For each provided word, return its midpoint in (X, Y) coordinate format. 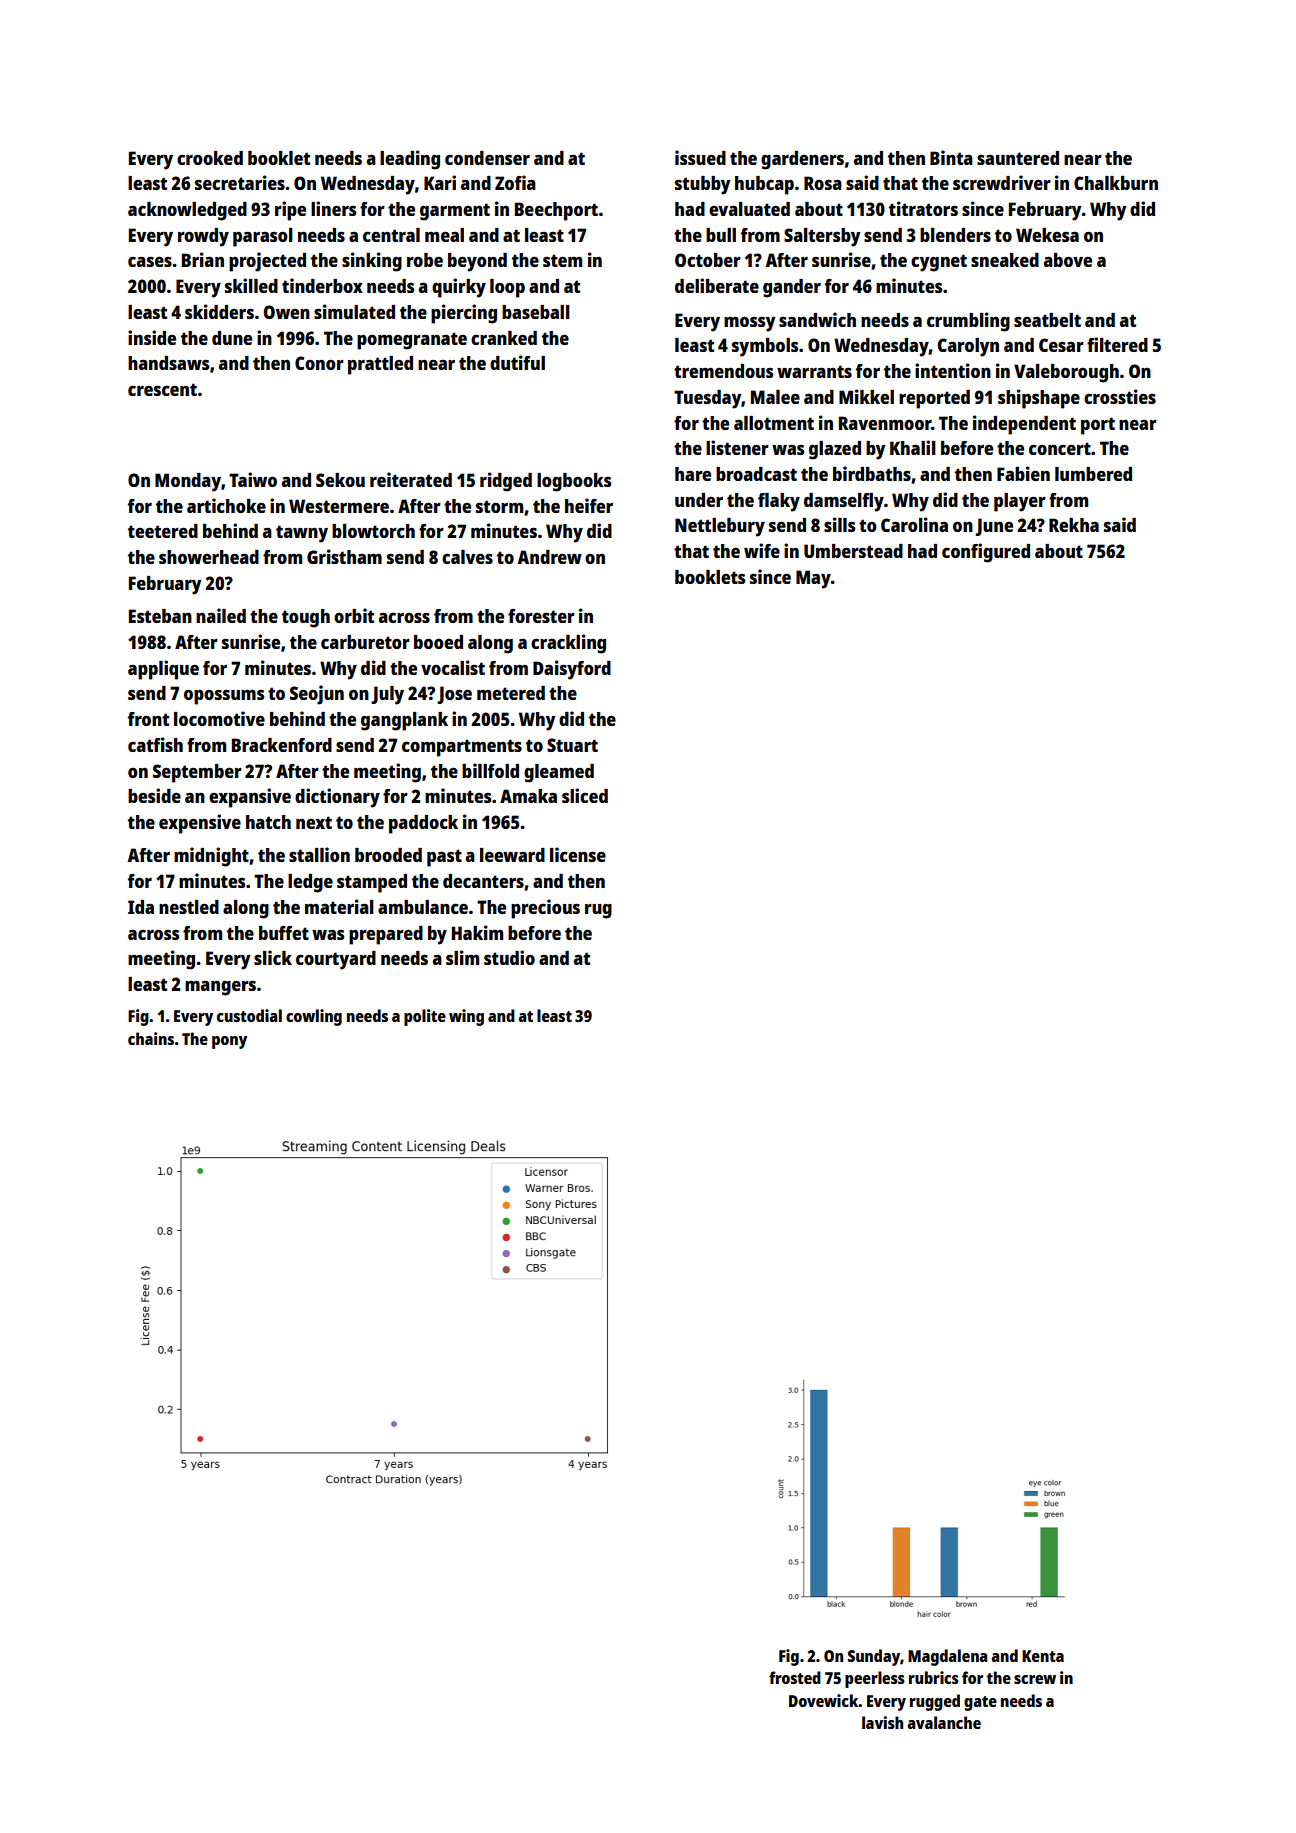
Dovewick (824, 1700)
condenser (487, 158)
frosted (795, 1677)
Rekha (1074, 525)
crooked (210, 158)
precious (545, 909)
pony (229, 1042)
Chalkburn (1116, 183)
